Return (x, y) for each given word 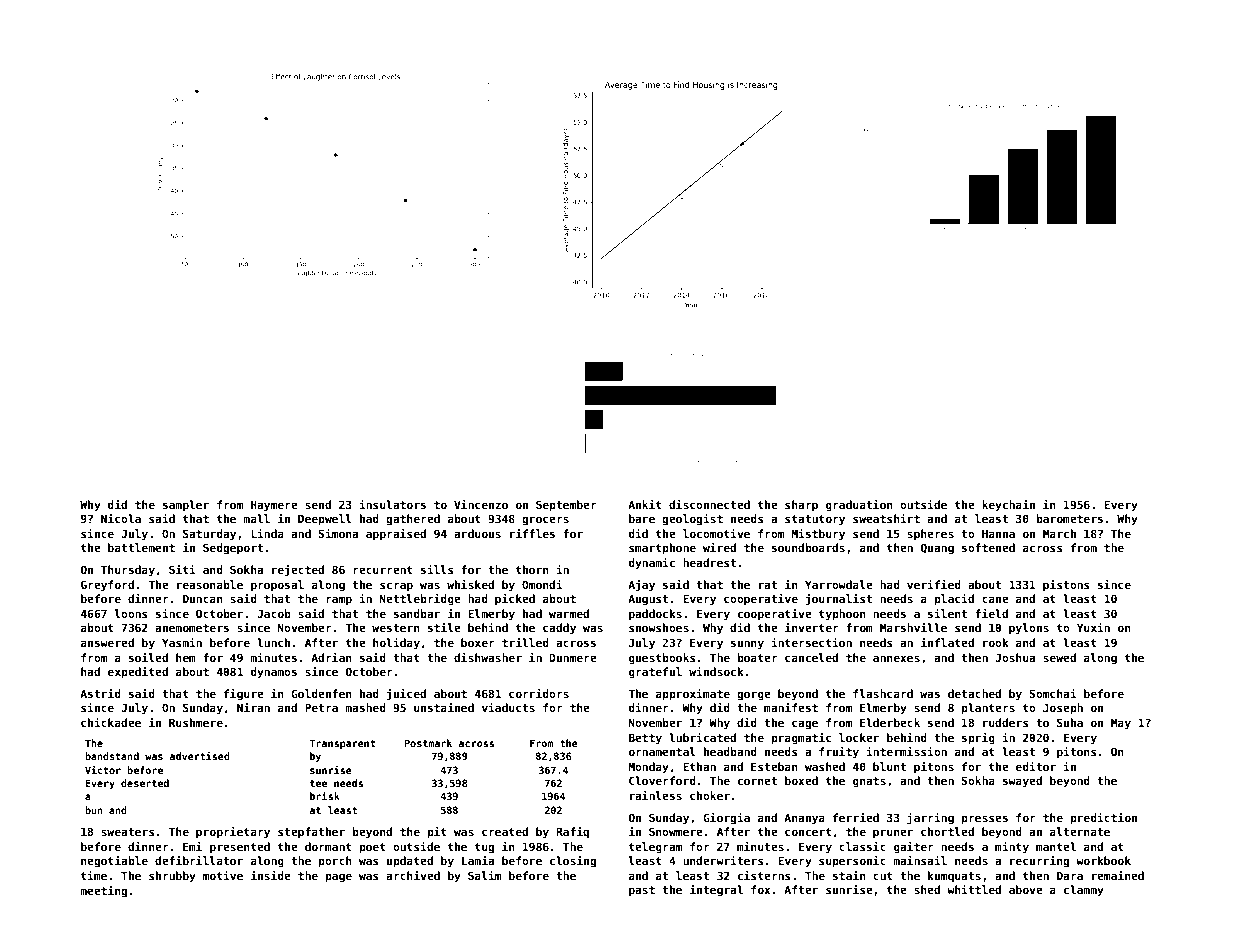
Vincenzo (481, 504)
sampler (186, 506)
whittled (974, 889)
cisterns (764, 875)
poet (372, 848)
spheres (930, 535)
